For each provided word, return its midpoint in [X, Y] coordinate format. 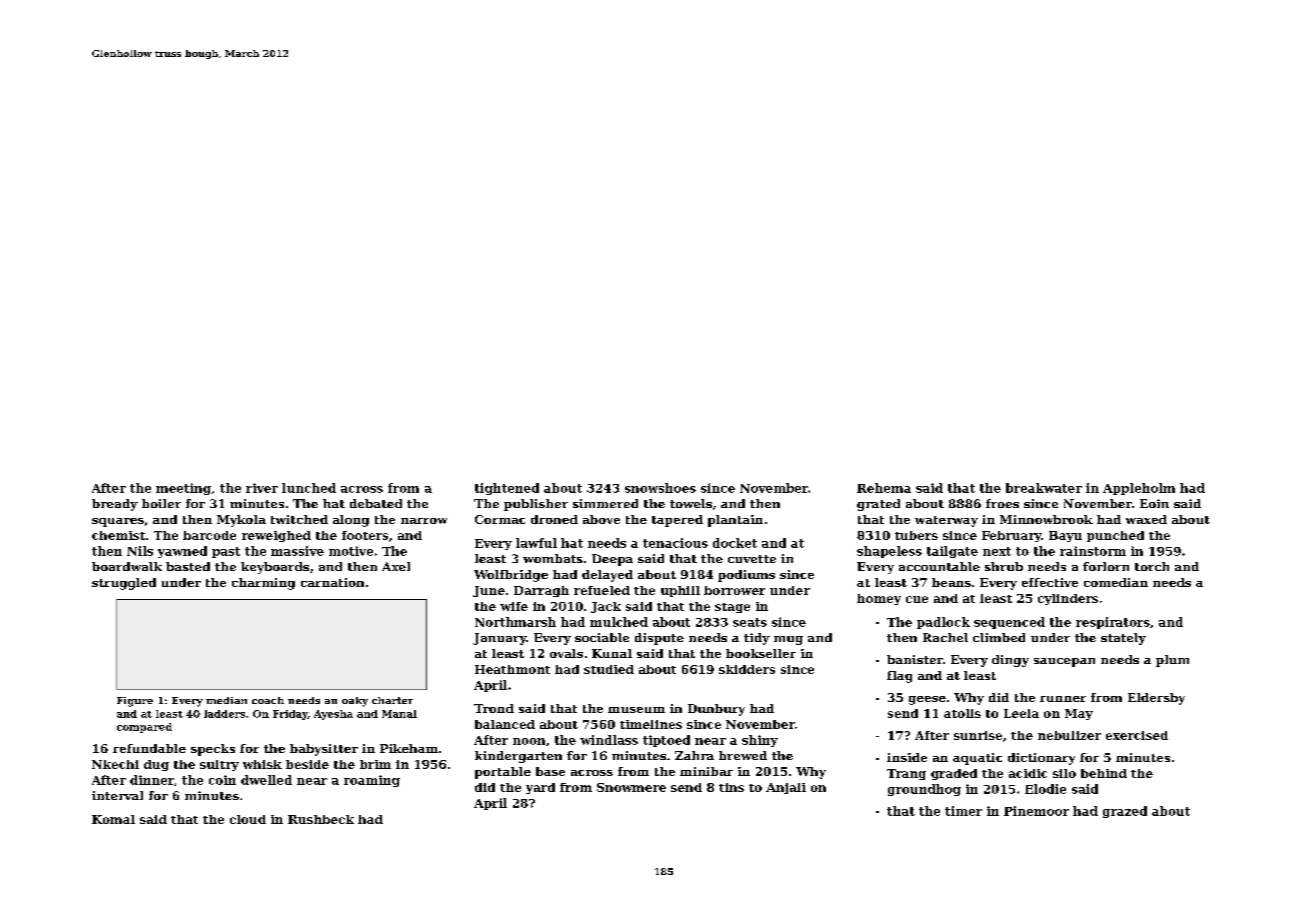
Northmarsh [515, 622]
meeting [183, 489]
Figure [135, 702]
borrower [734, 590]
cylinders [1068, 599]
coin [222, 780]
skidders [747, 669]
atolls [962, 713]
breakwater [1044, 488]
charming [263, 584]
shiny [760, 741]
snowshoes [660, 488]
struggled [124, 584]
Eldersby [1156, 699]
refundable [149, 748]
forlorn [1106, 566]
